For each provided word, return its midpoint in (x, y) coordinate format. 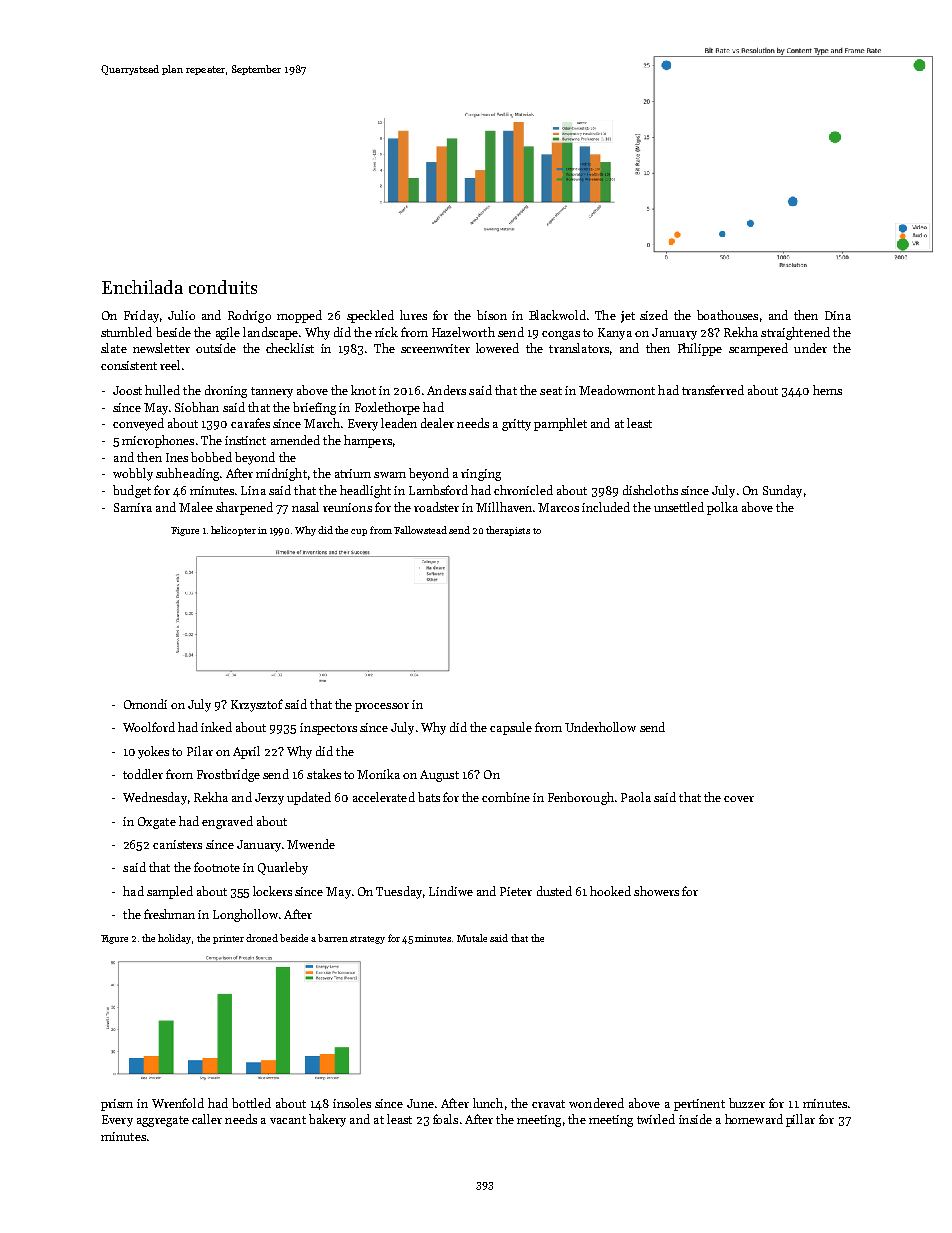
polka (722, 508)
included (606, 507)
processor (382, 707)
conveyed (138, 424)
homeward (754, 1119)
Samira (133, 507)
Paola (636, 797)
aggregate (163, 1121)
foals (445, 1119)
